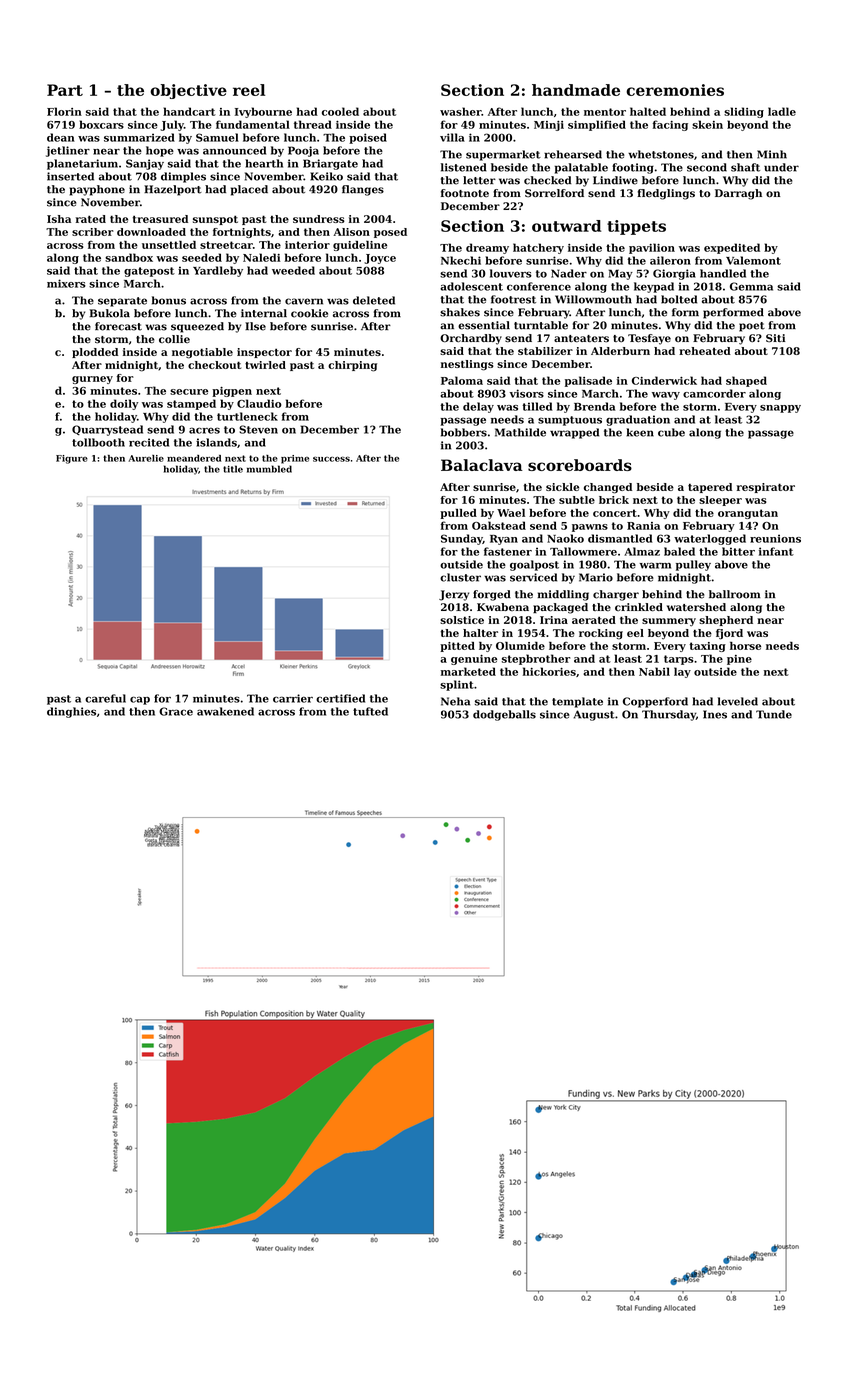 Image resolution: width=849 pixels, height=1400 pixels. I want to click on camcorder, so click(714, 393).
